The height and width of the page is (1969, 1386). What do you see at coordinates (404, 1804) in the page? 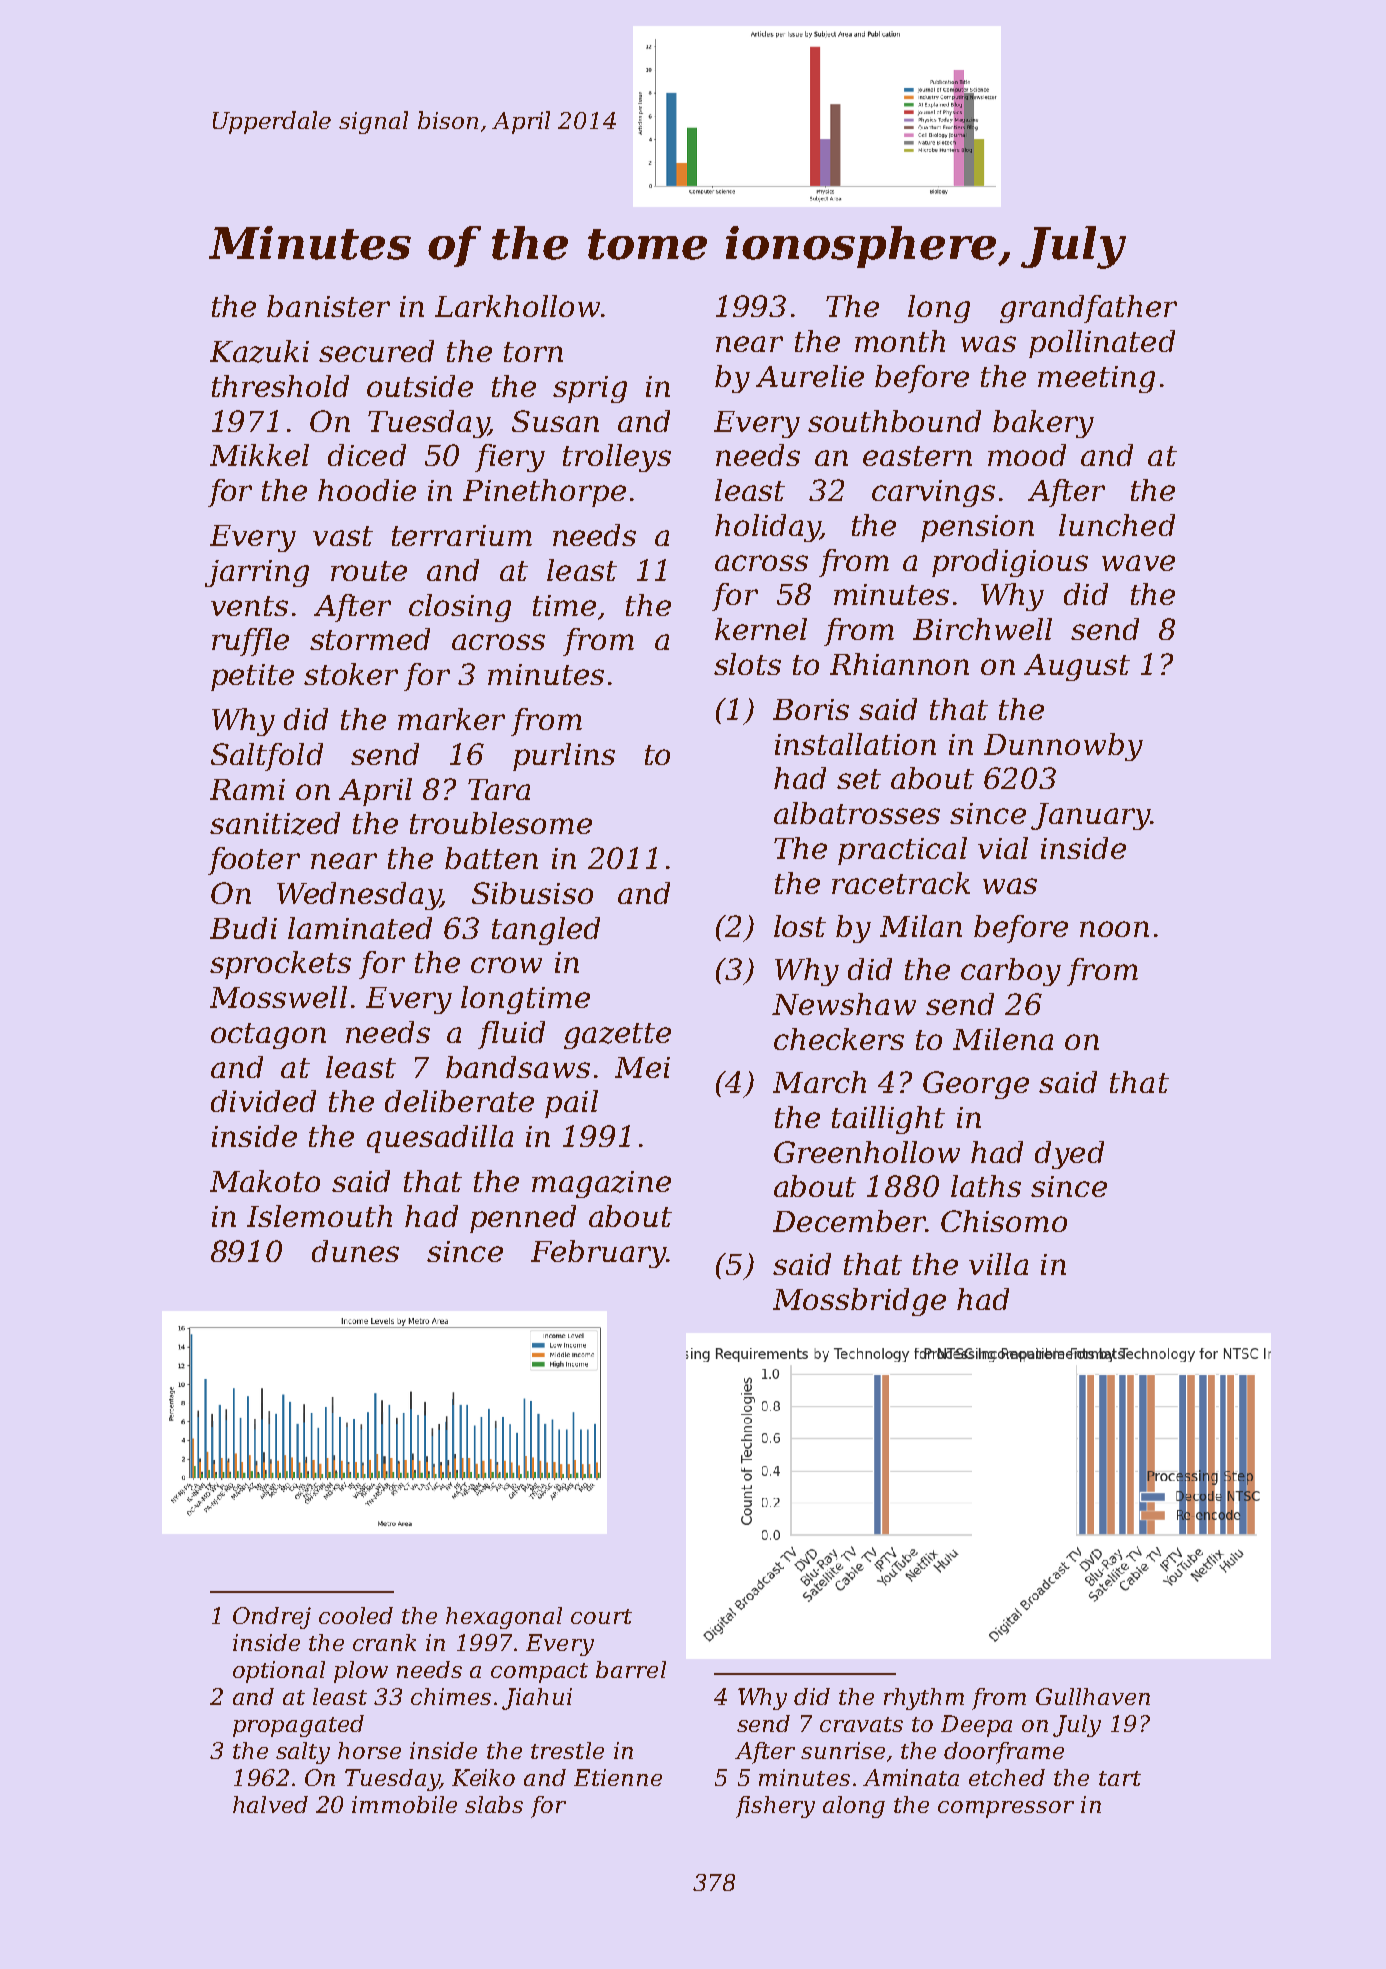
I see `immobile` at bounding box center [404, 1804].
